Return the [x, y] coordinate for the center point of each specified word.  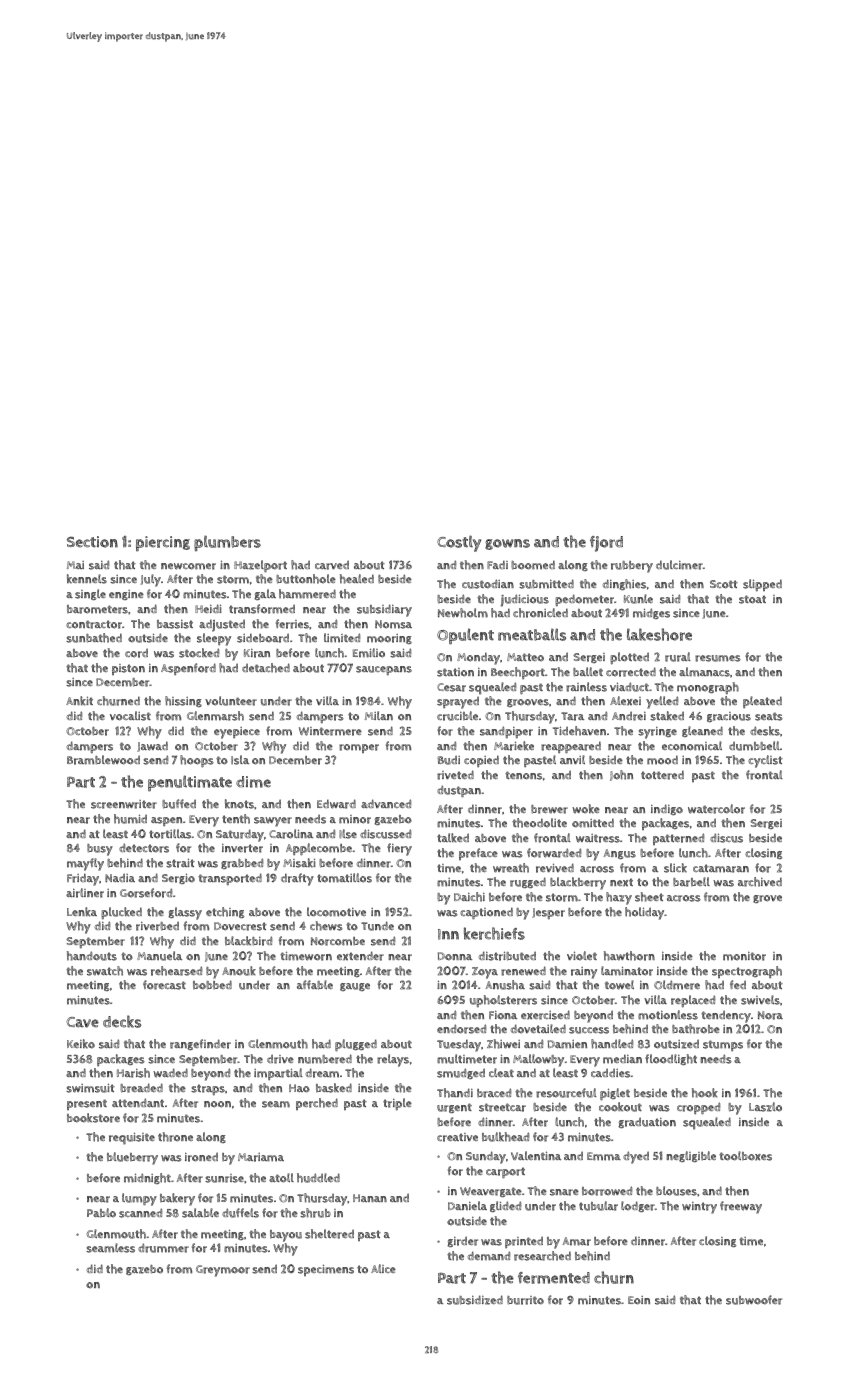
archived [760, 882]
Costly [459, 543]
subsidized [475, 1300]
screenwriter [124, 804]
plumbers [227, 543]
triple [397, 1104]
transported [230, 879]
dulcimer [679, 565]
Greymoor [223, 1271]
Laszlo [765, 1107]
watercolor [716, 809]
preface [478, 854]
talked [453, 838]
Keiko [81, 1044]
